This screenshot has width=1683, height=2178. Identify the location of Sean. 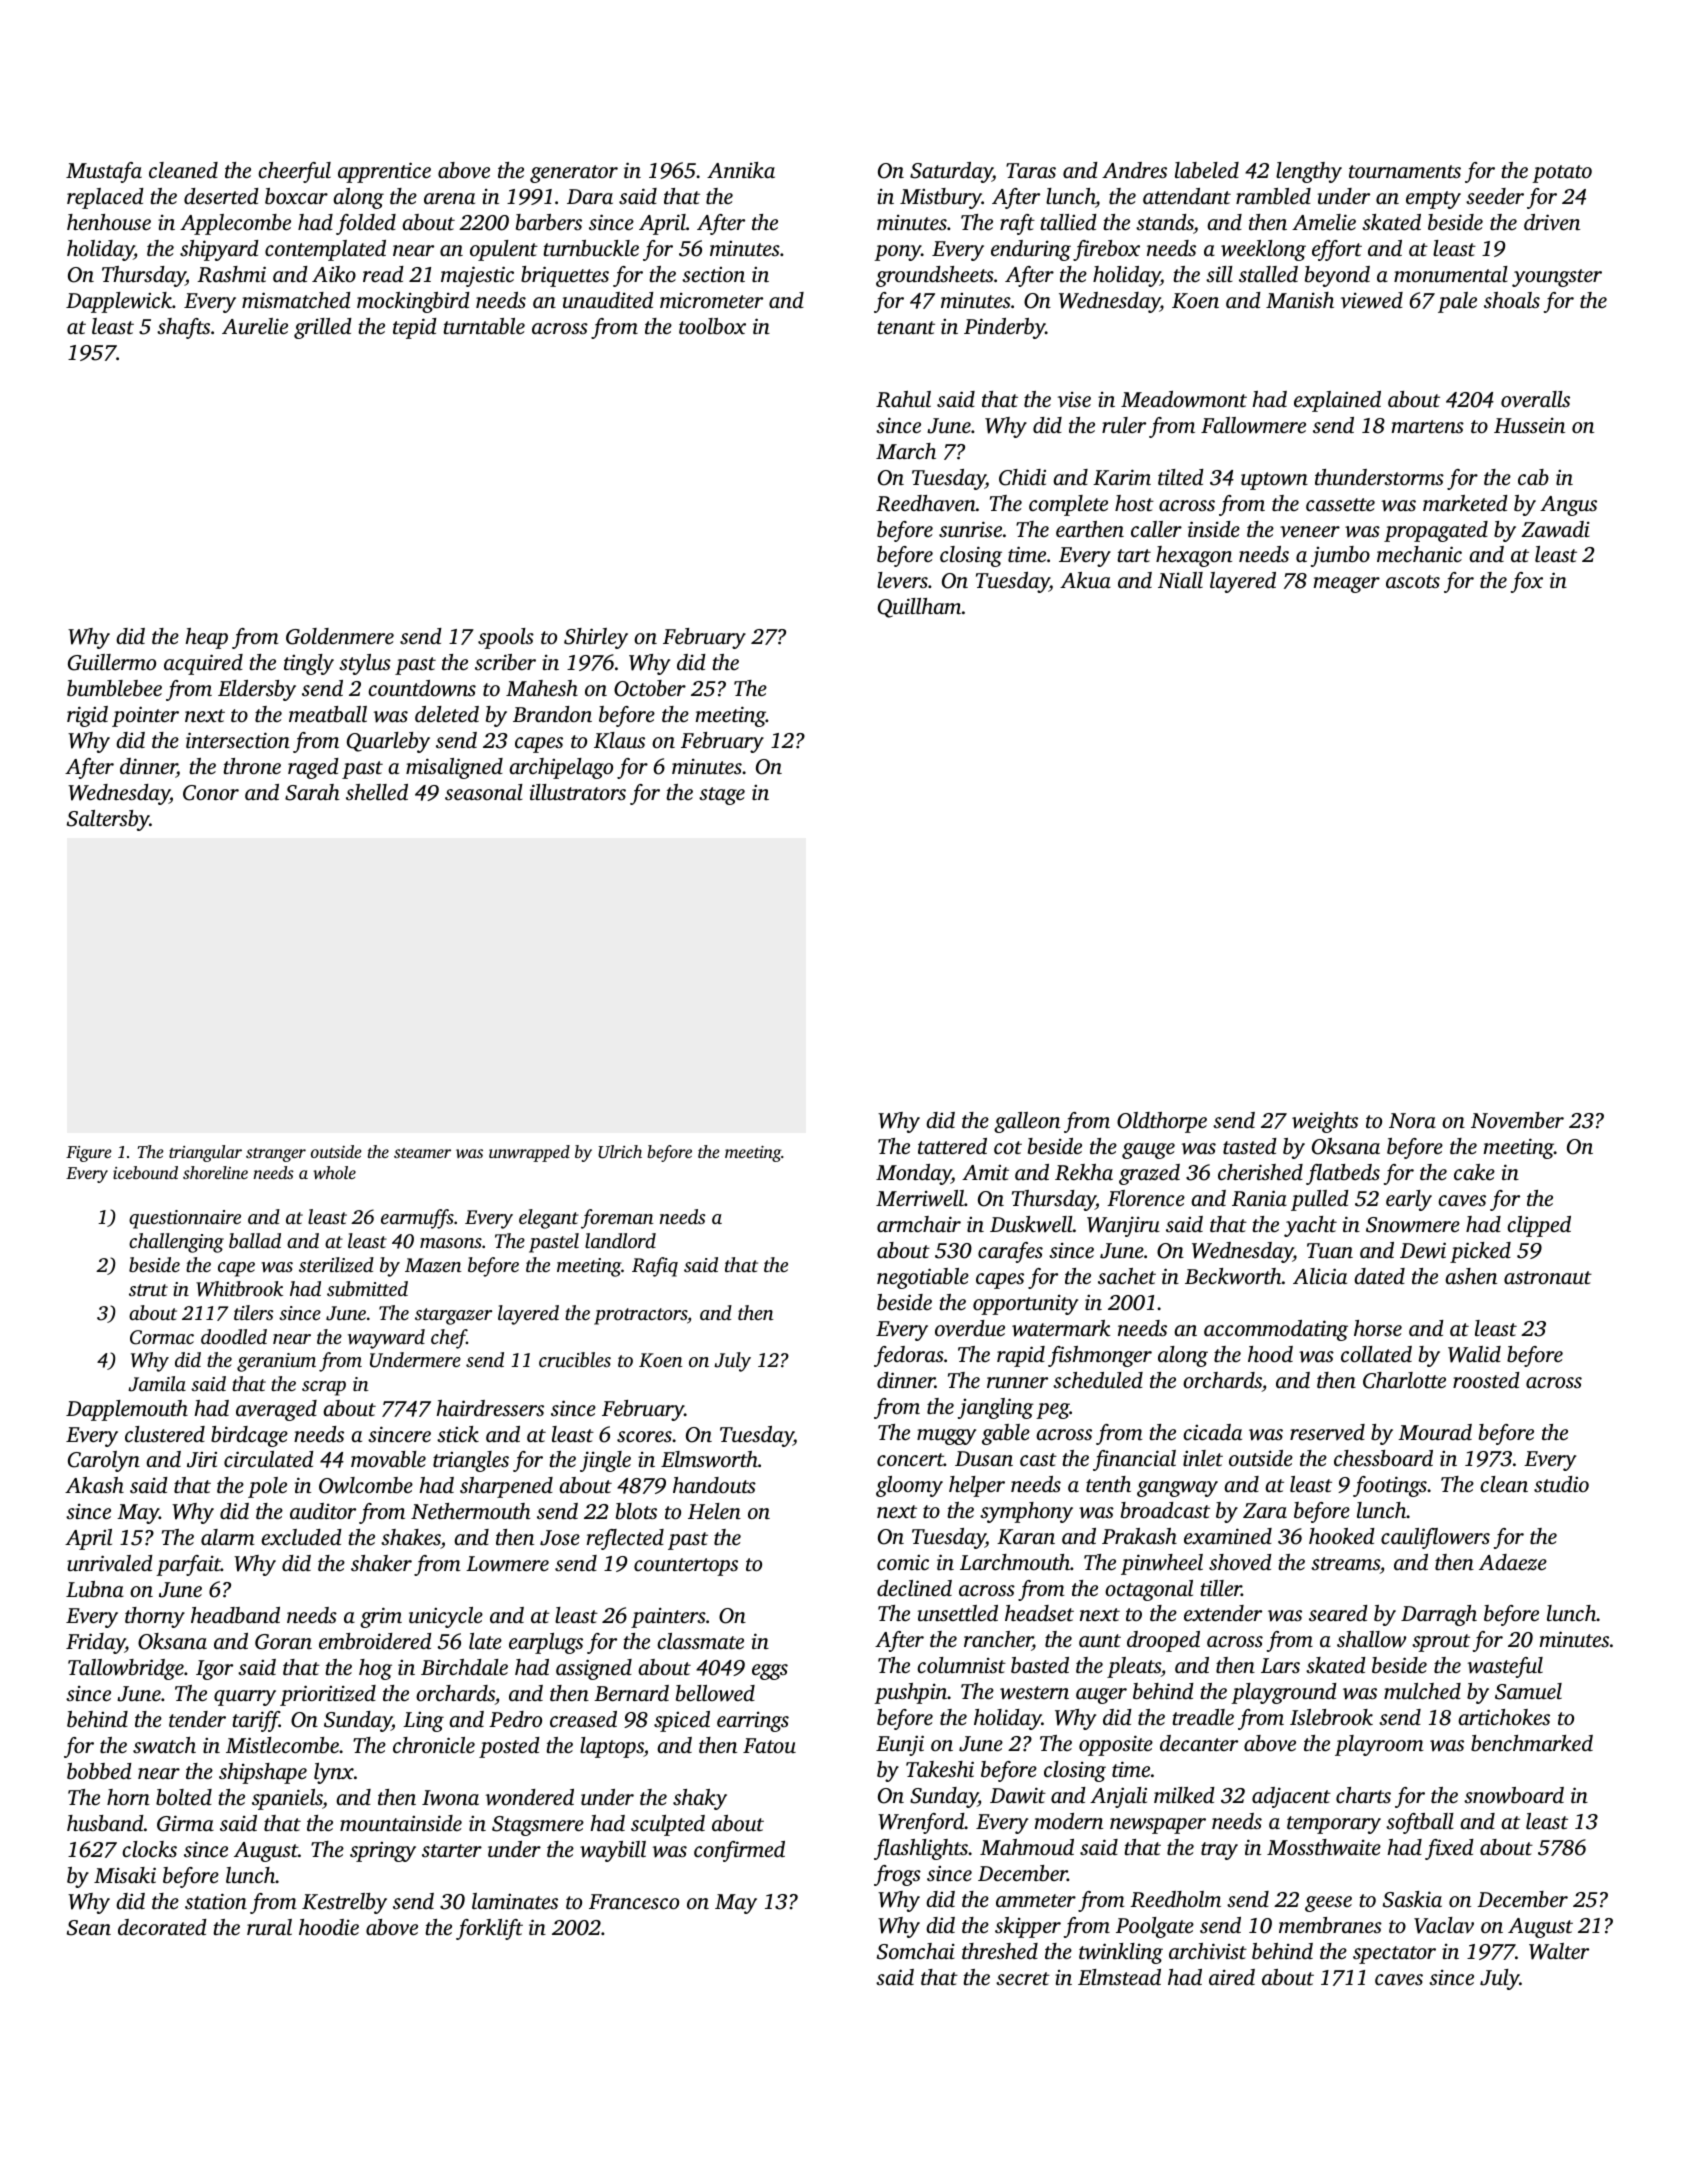
(89, 1928).
